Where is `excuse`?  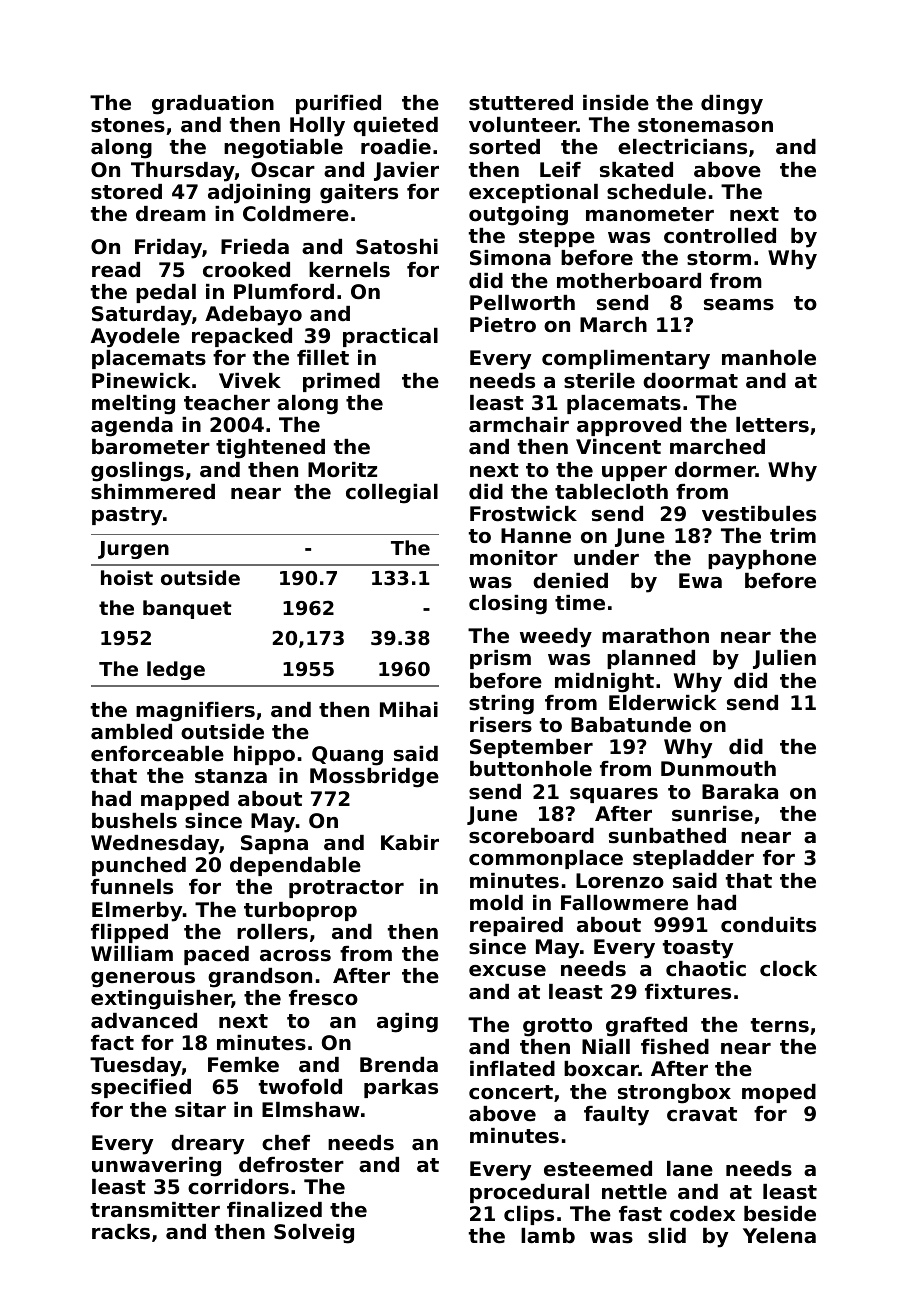
excuse is located at coordinates (507, 971).
